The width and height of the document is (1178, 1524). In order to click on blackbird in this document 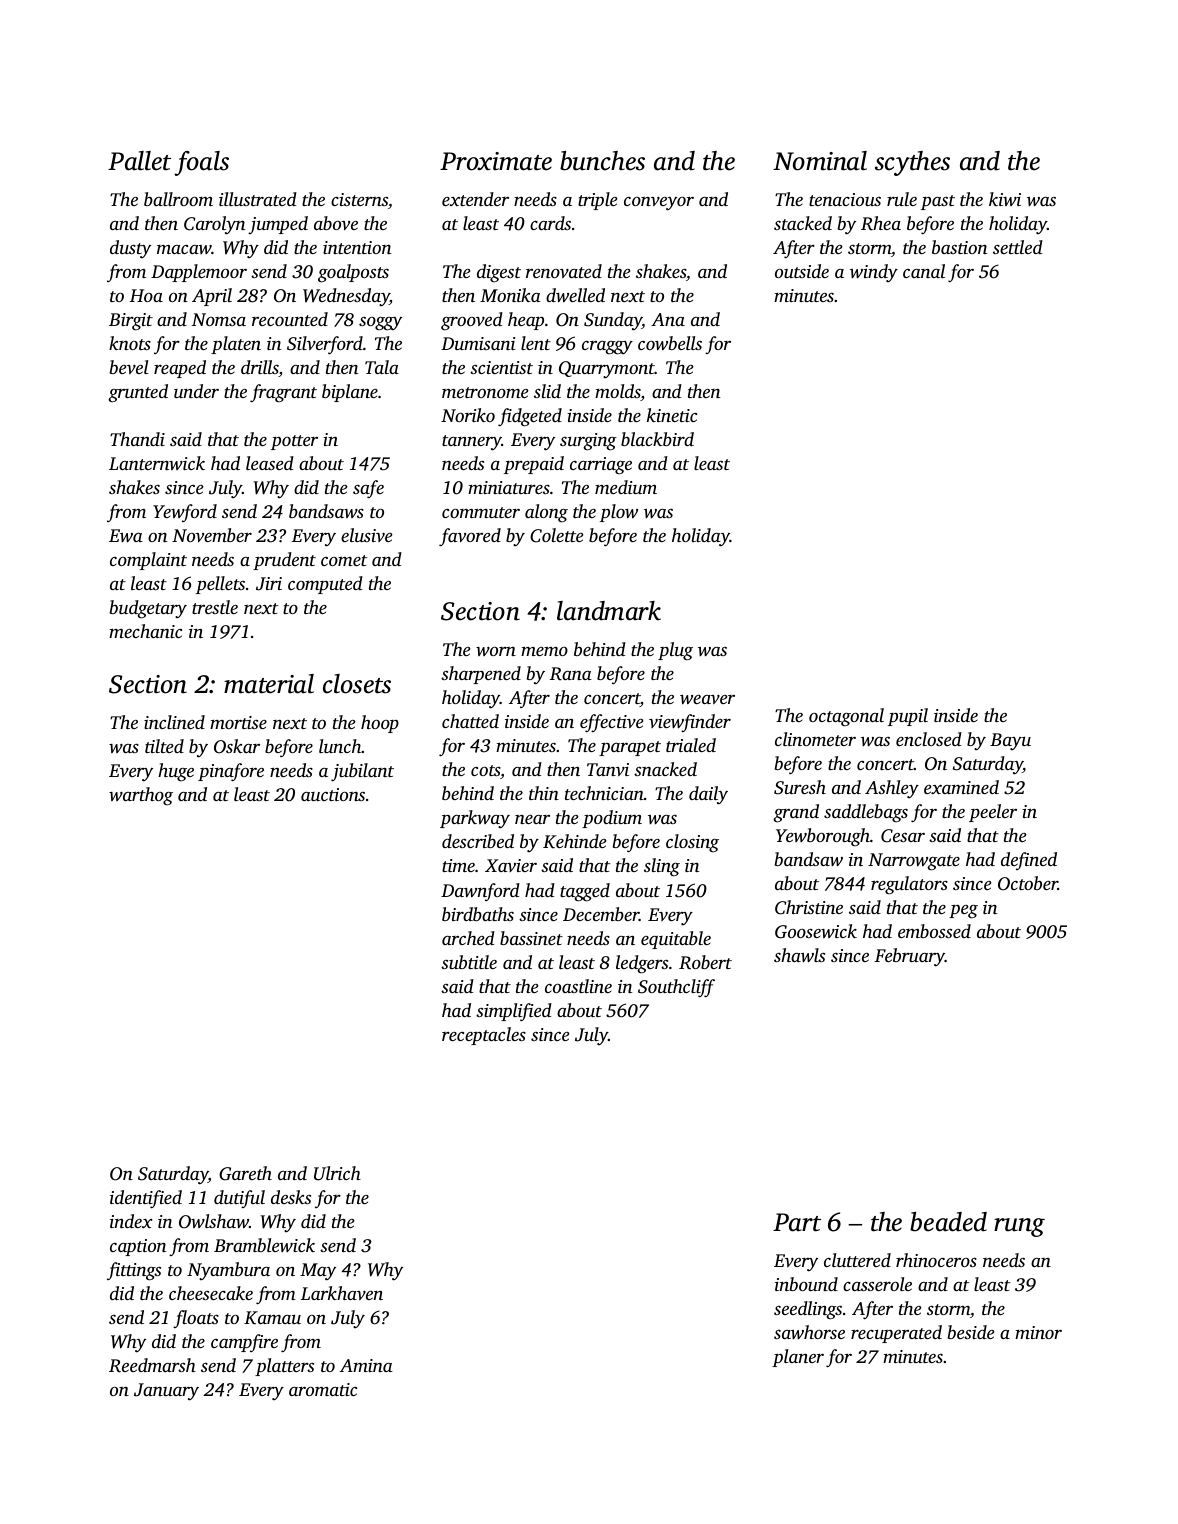, I will do `click(657, 439)`.
